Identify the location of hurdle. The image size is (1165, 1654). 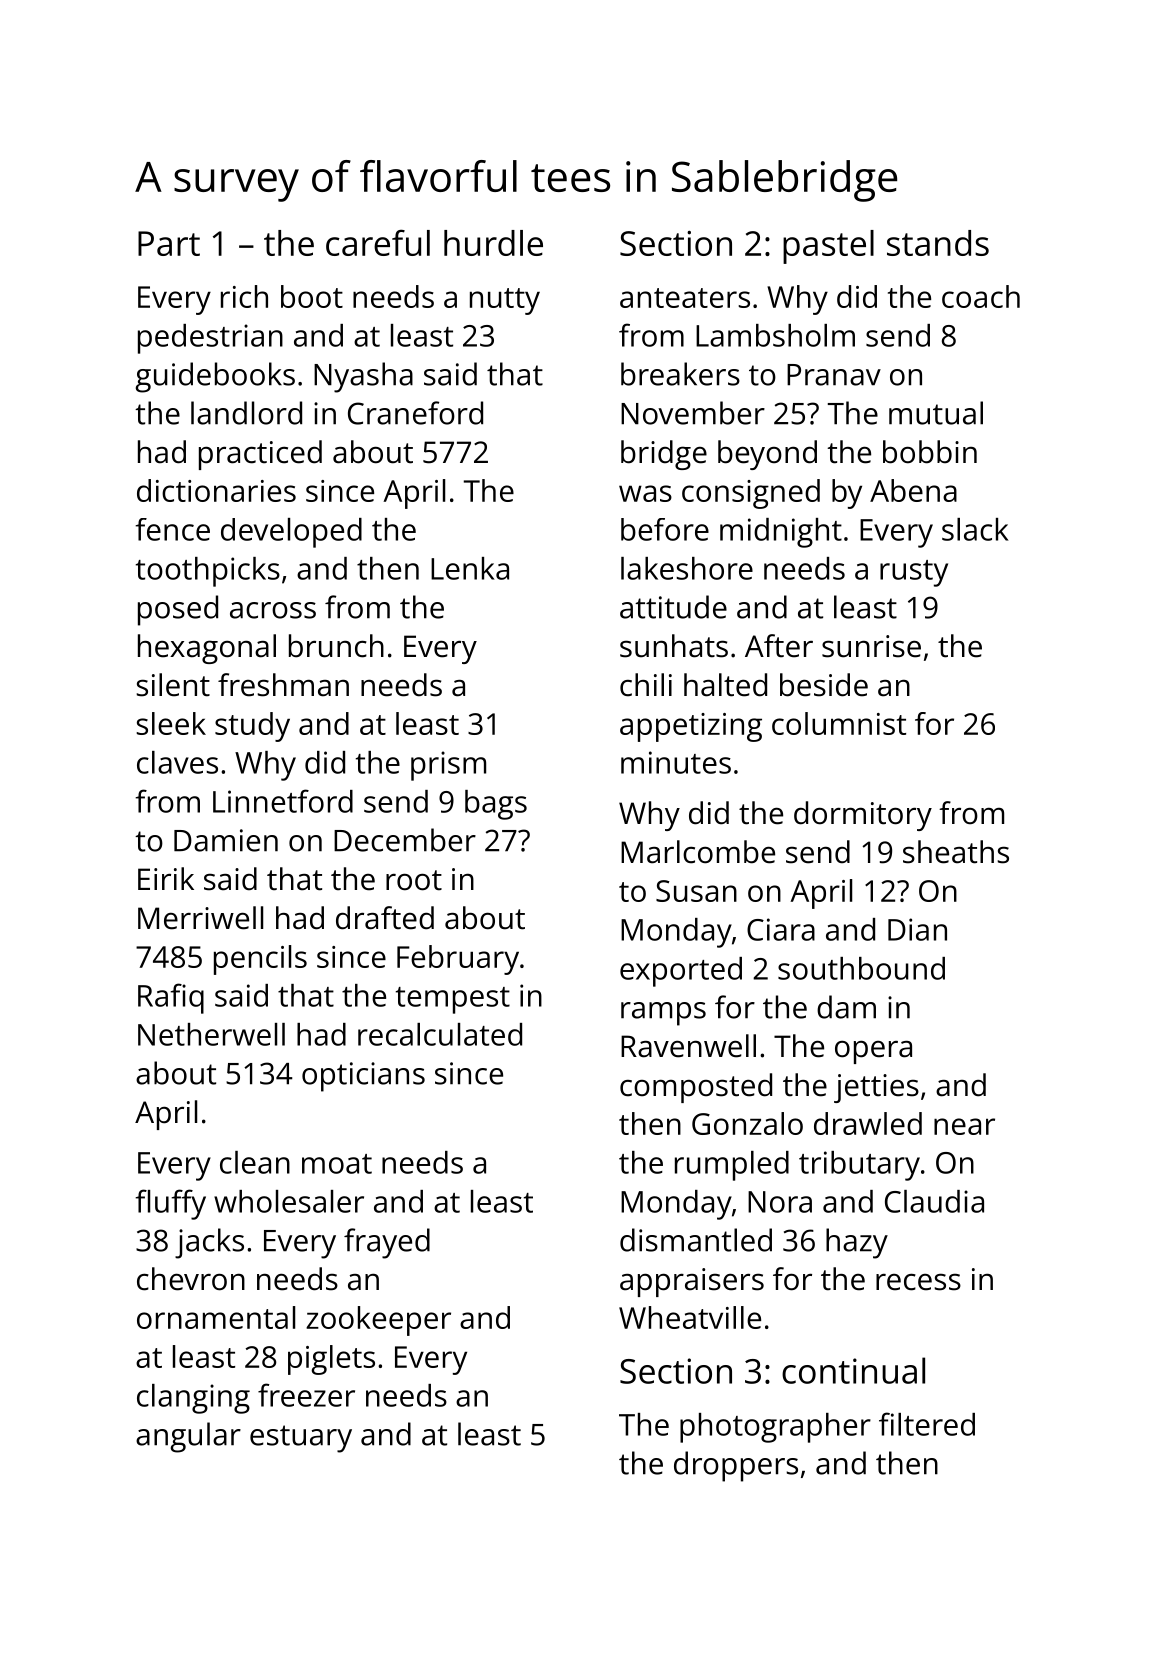
(493, 243).
